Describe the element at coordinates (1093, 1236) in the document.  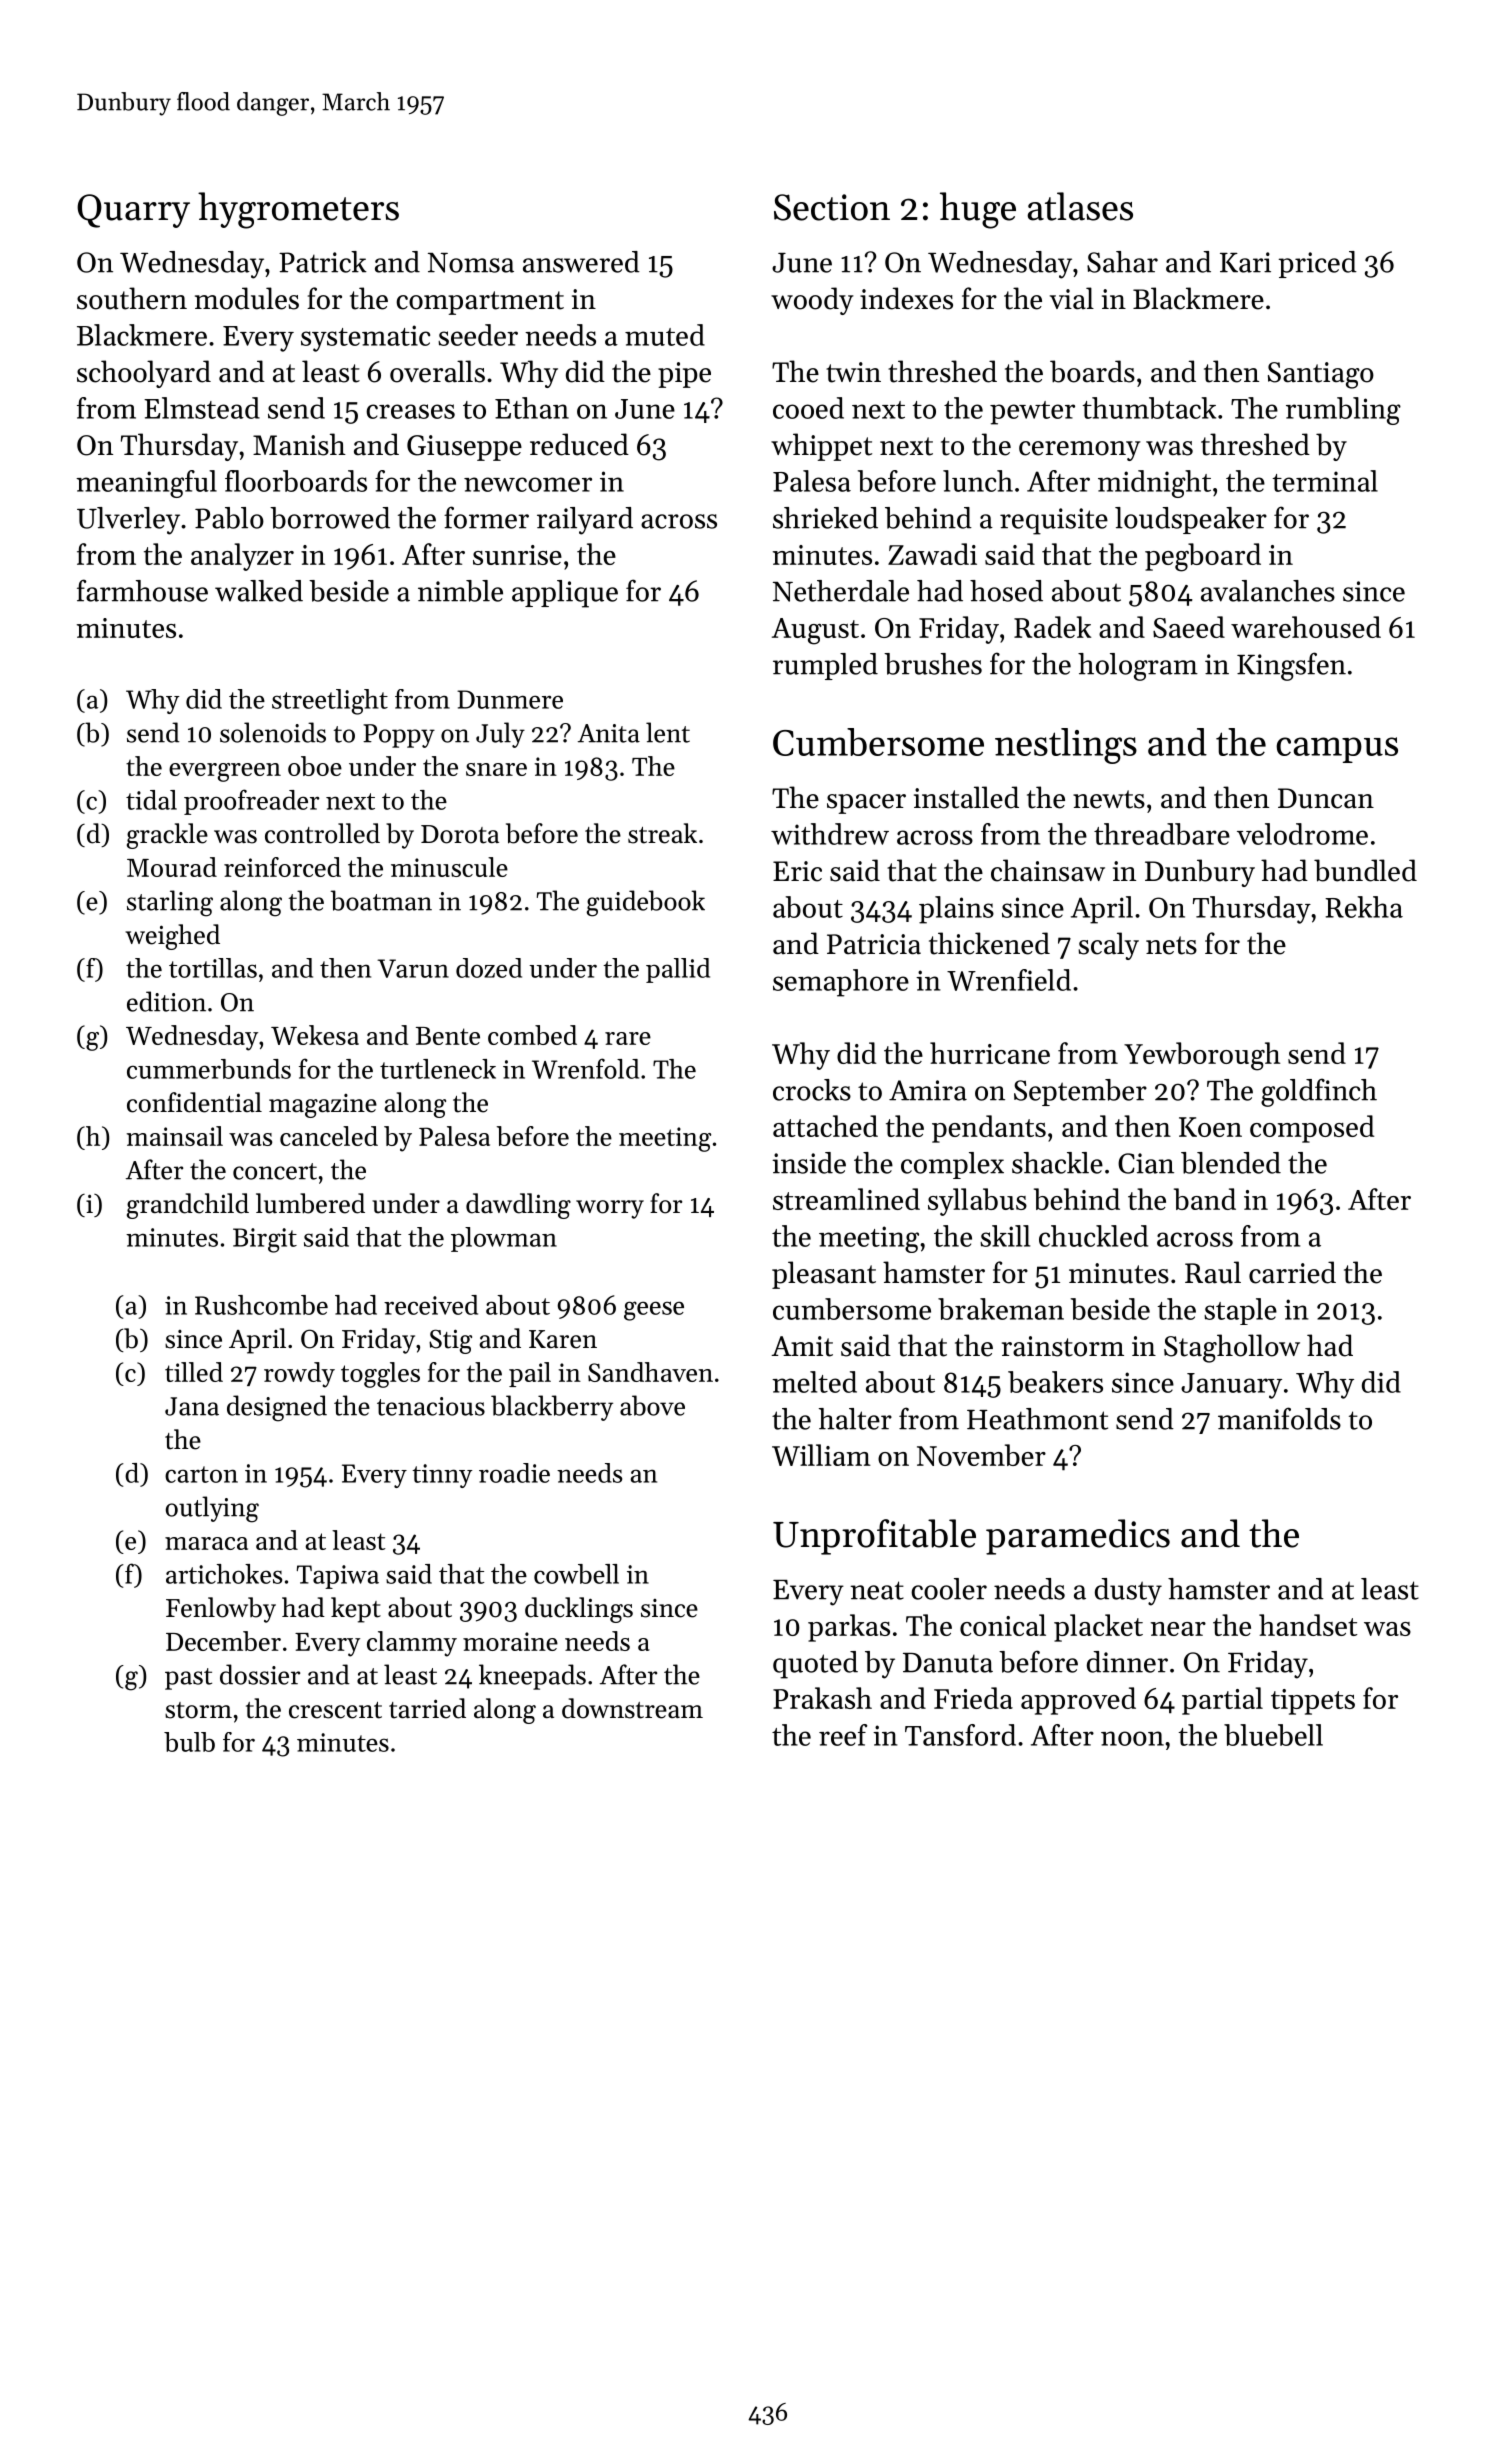
I see `chuckled` at that location.
